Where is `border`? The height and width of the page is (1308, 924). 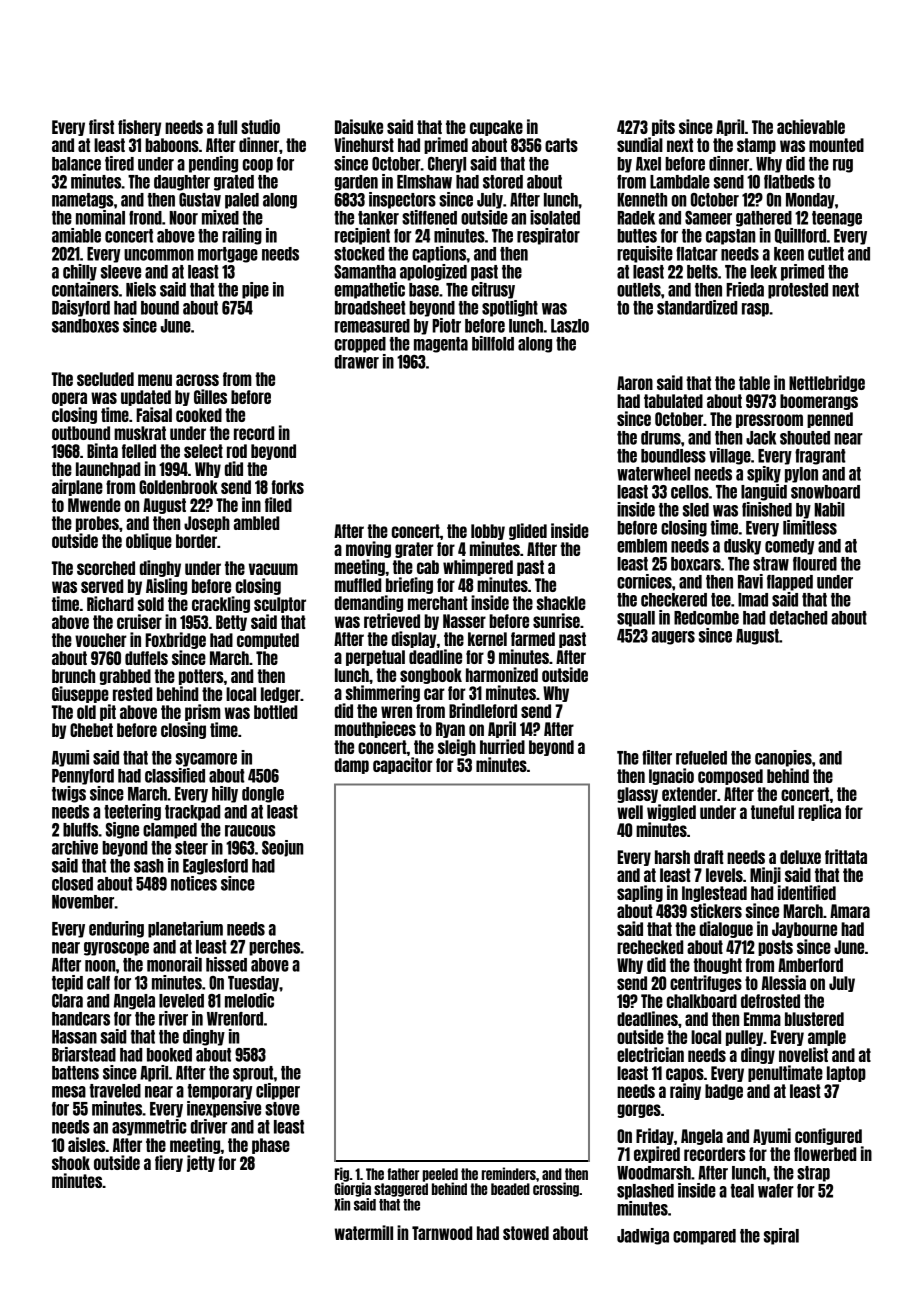
border is located at coordinates (196, 541).
